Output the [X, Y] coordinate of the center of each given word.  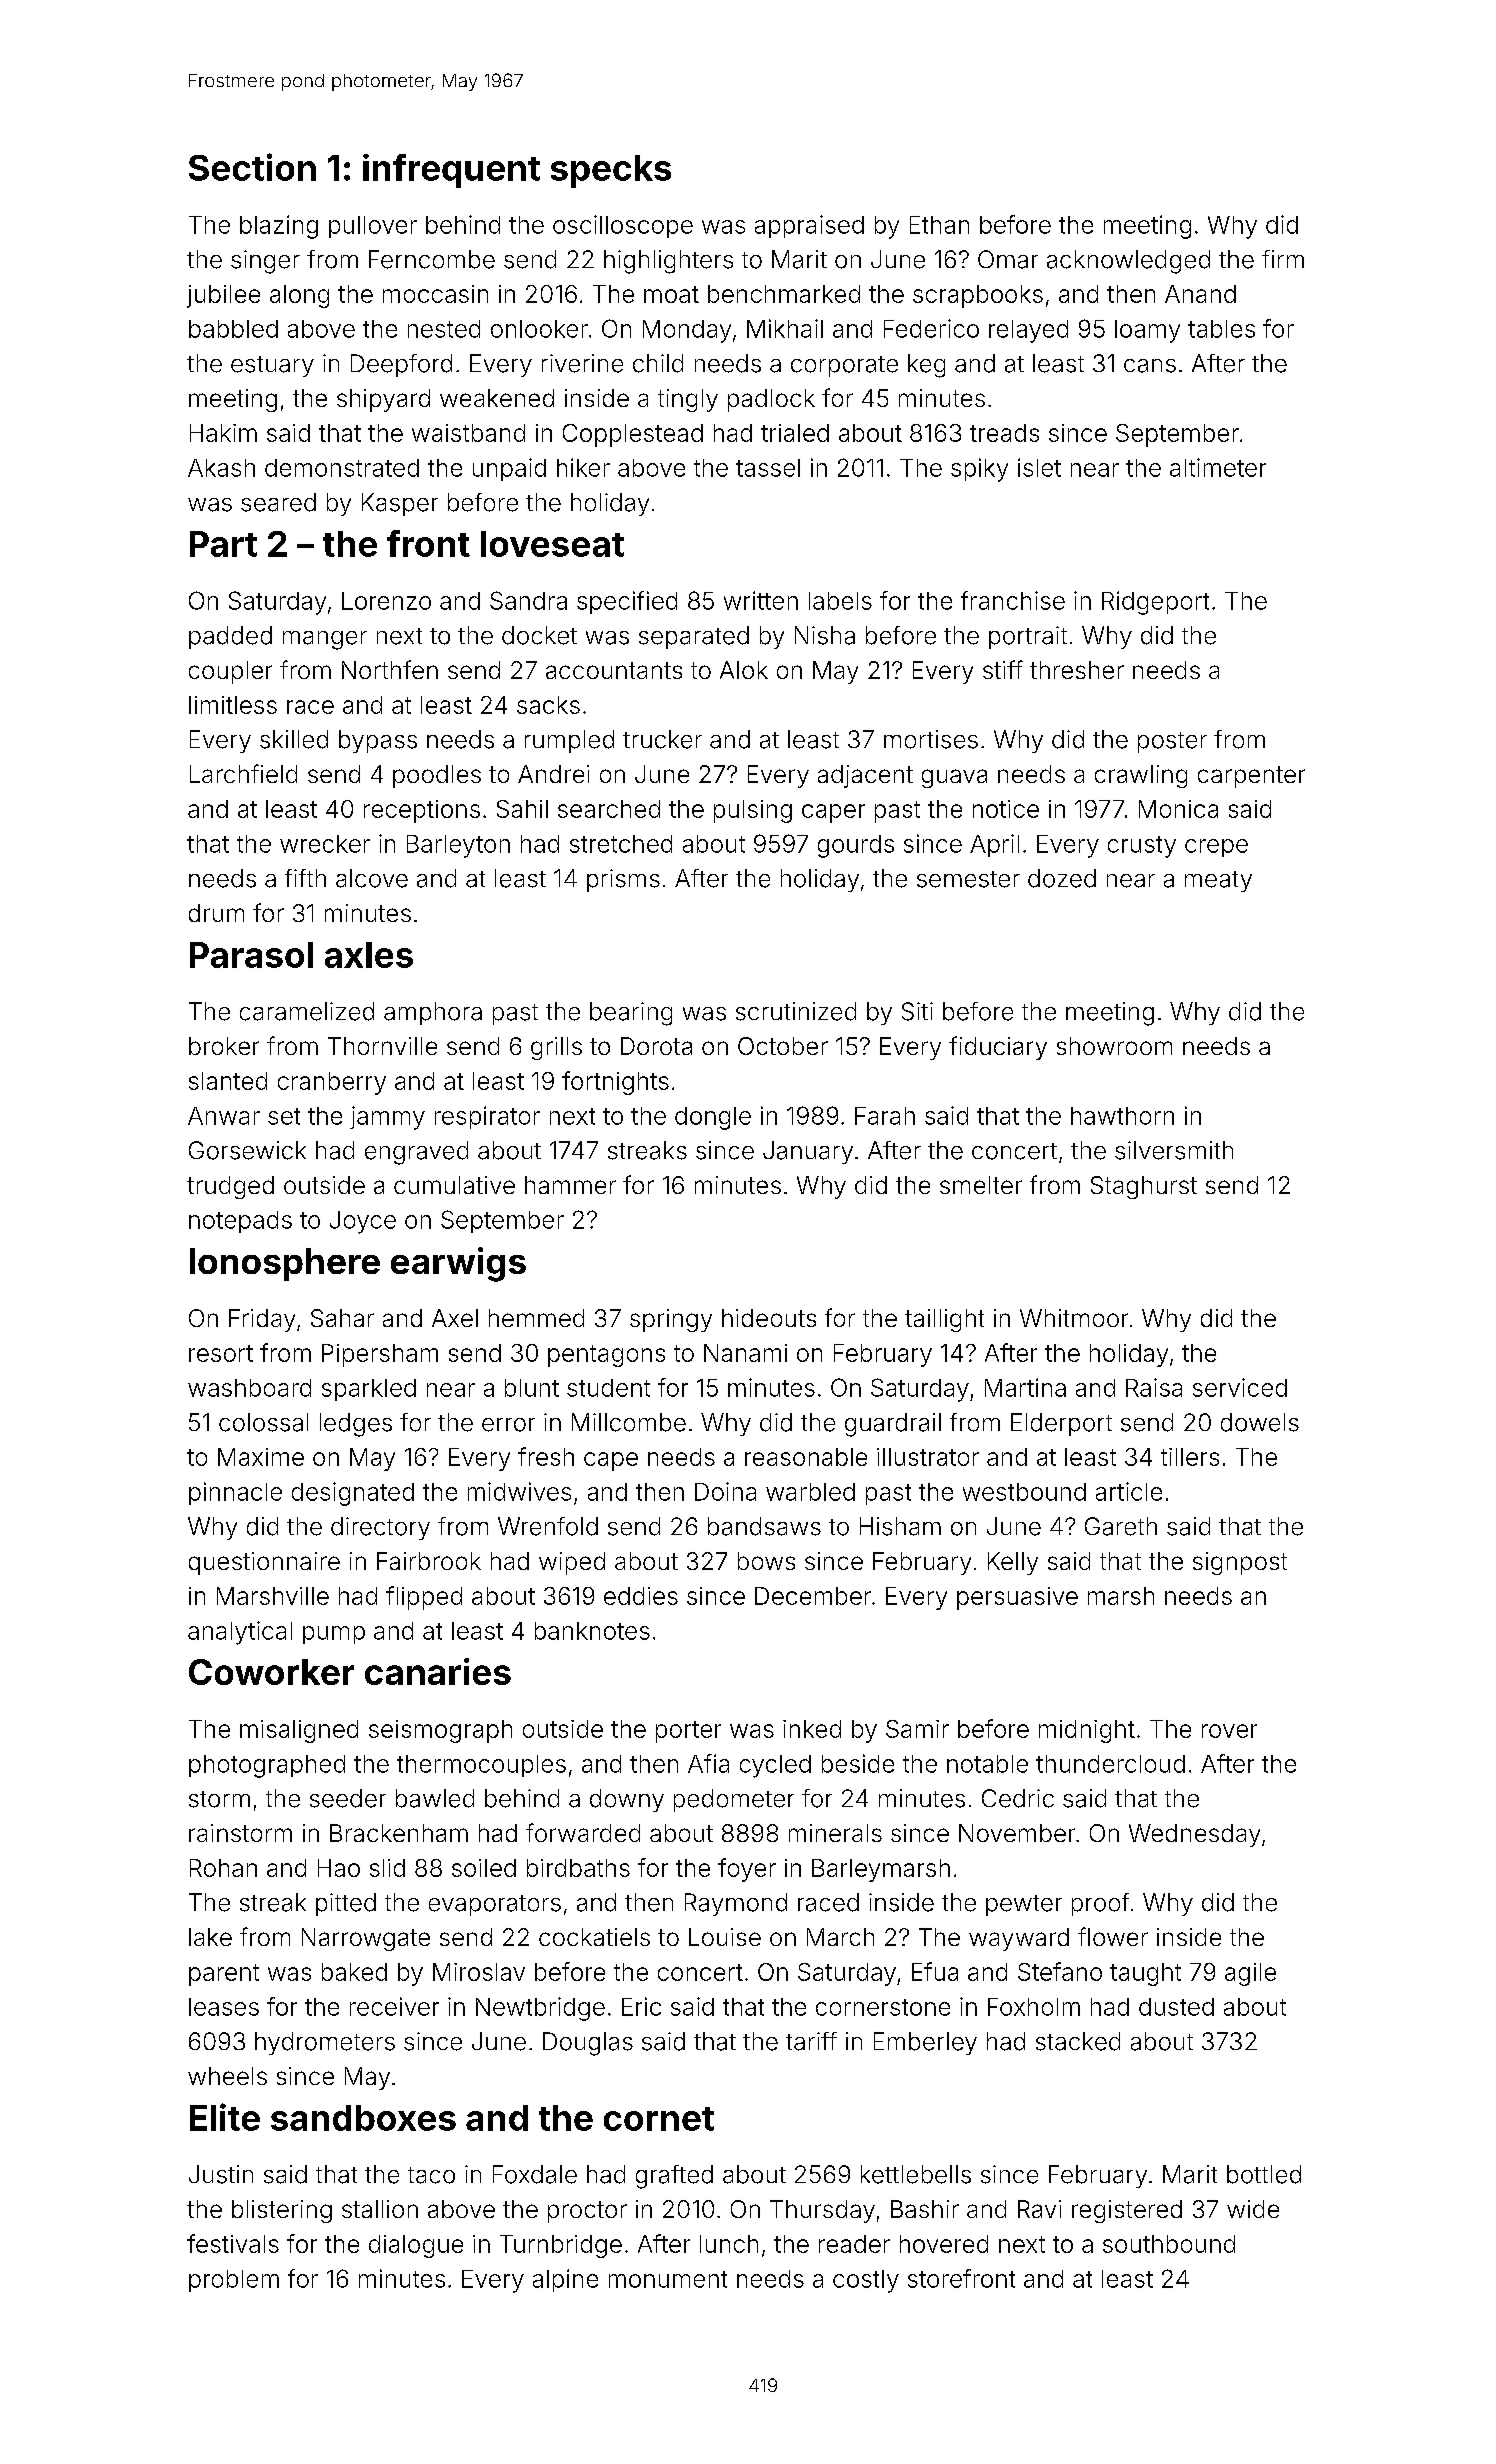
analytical [240, 1633]
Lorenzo [386, 601]
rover [1229, 1731]
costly [866, 2281]
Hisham [900, 1526]
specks [611, 171]
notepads [240, 1222]
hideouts [769, 1318]
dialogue [416, 2246]
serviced [1240, 1387]
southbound [1169, 2244]
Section [252, 167]
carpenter [1251, 777]
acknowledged [1128, 262]
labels [840, 601]
